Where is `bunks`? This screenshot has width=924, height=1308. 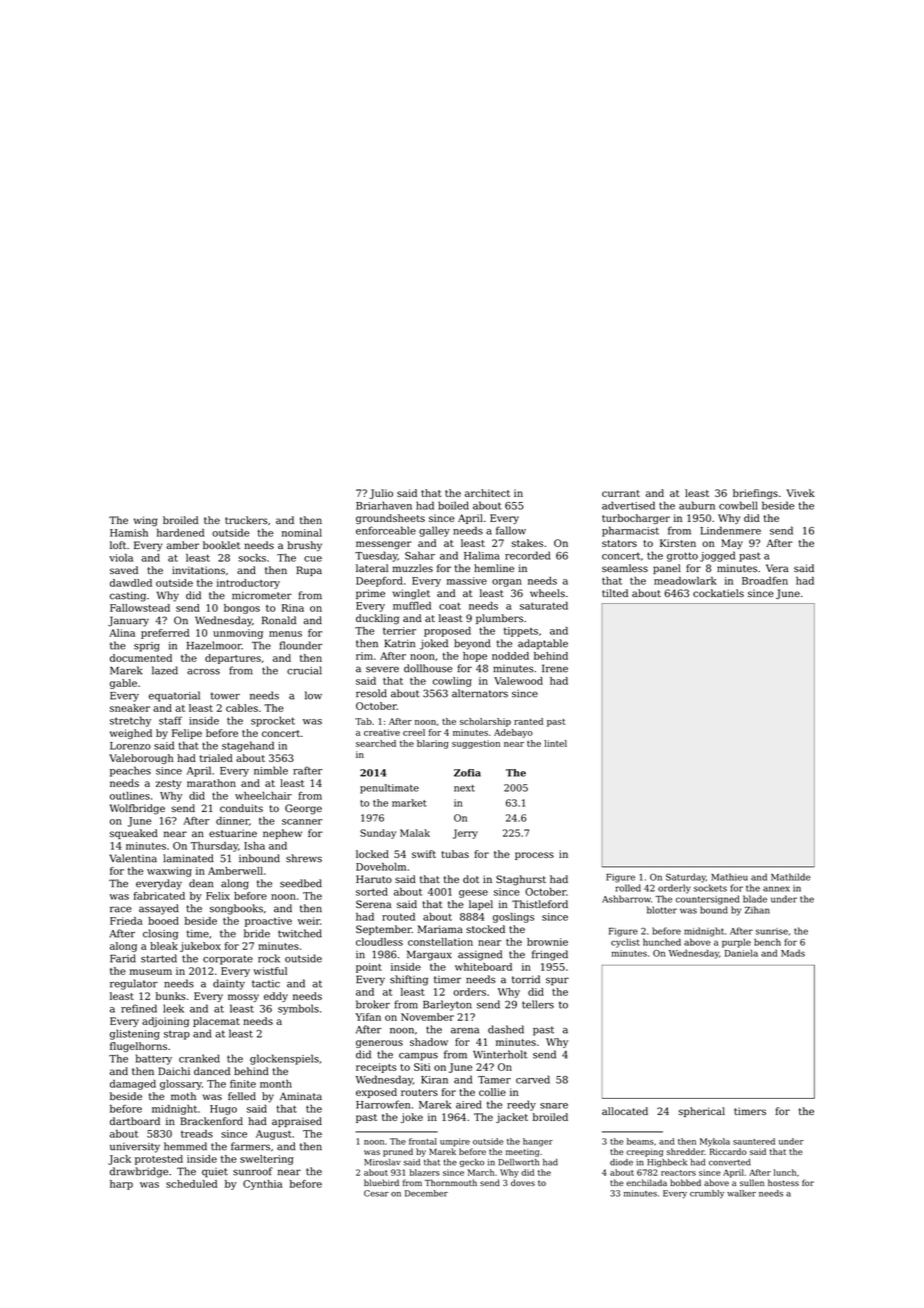
bunks is located at coordinates (171, 996).
